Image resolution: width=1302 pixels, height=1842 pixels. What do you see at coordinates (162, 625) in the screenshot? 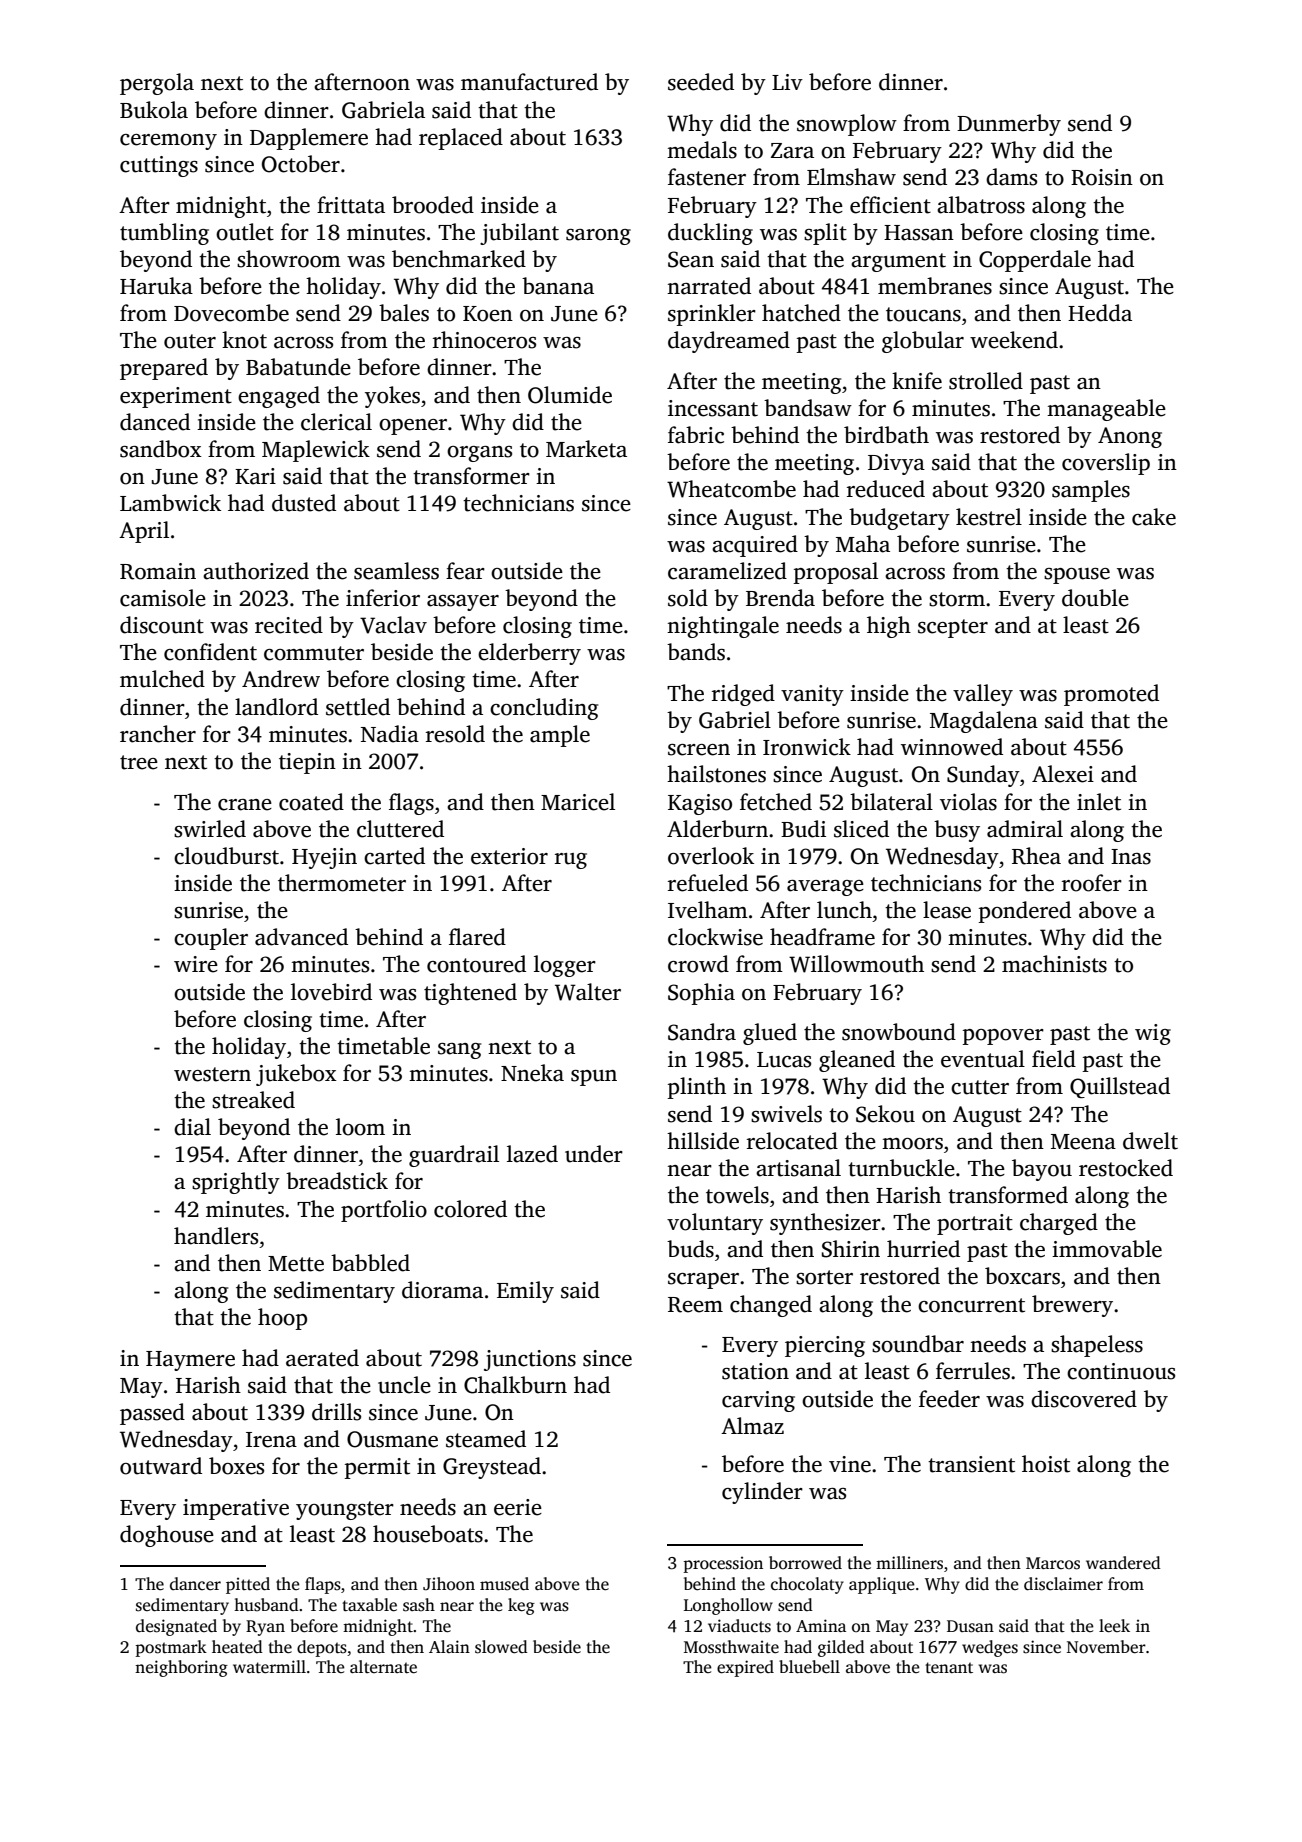
I see `discount` at bounding box center [162, 625].
